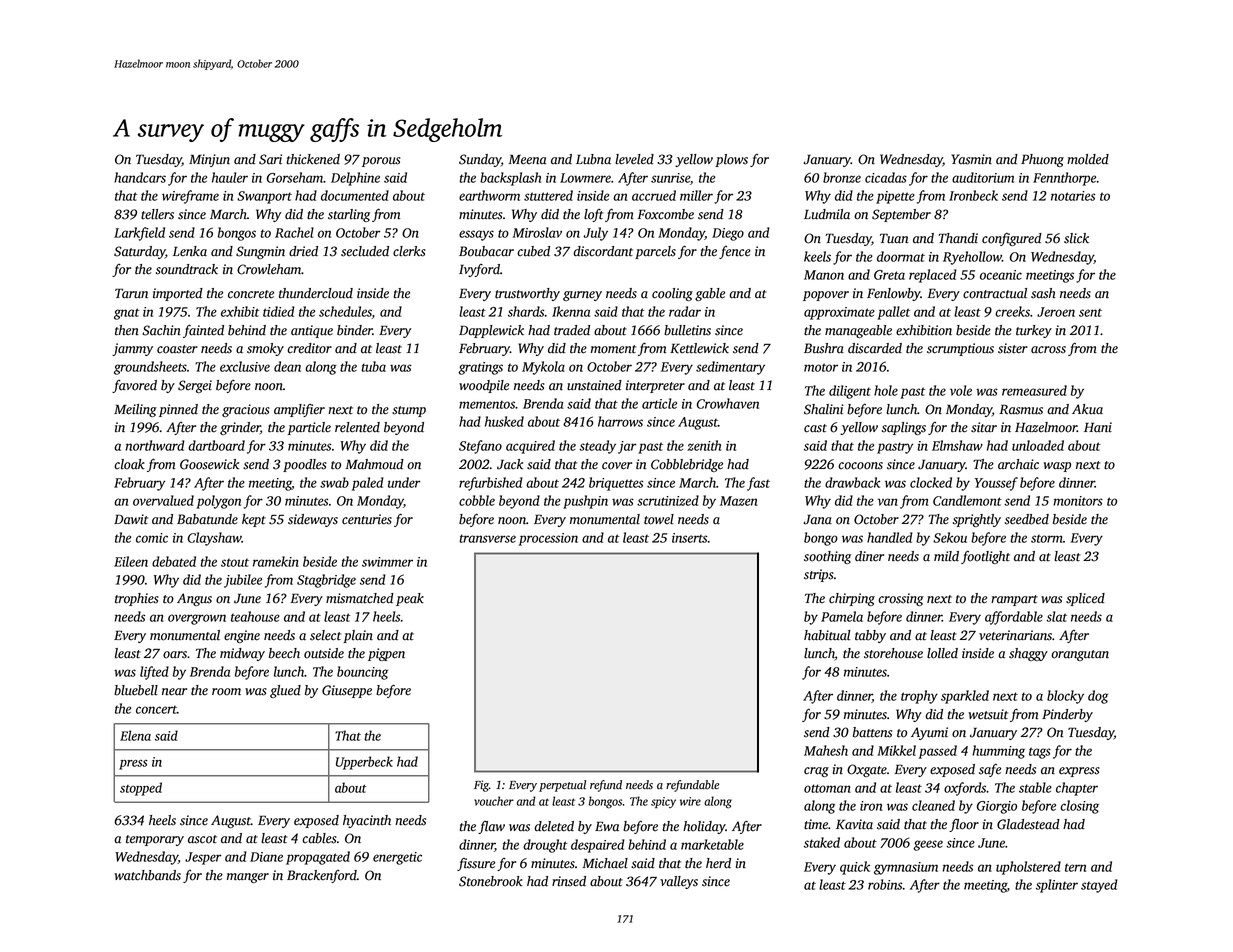 This document has width=1233, height=952. I want to click on sash, so click(1043, 293).
